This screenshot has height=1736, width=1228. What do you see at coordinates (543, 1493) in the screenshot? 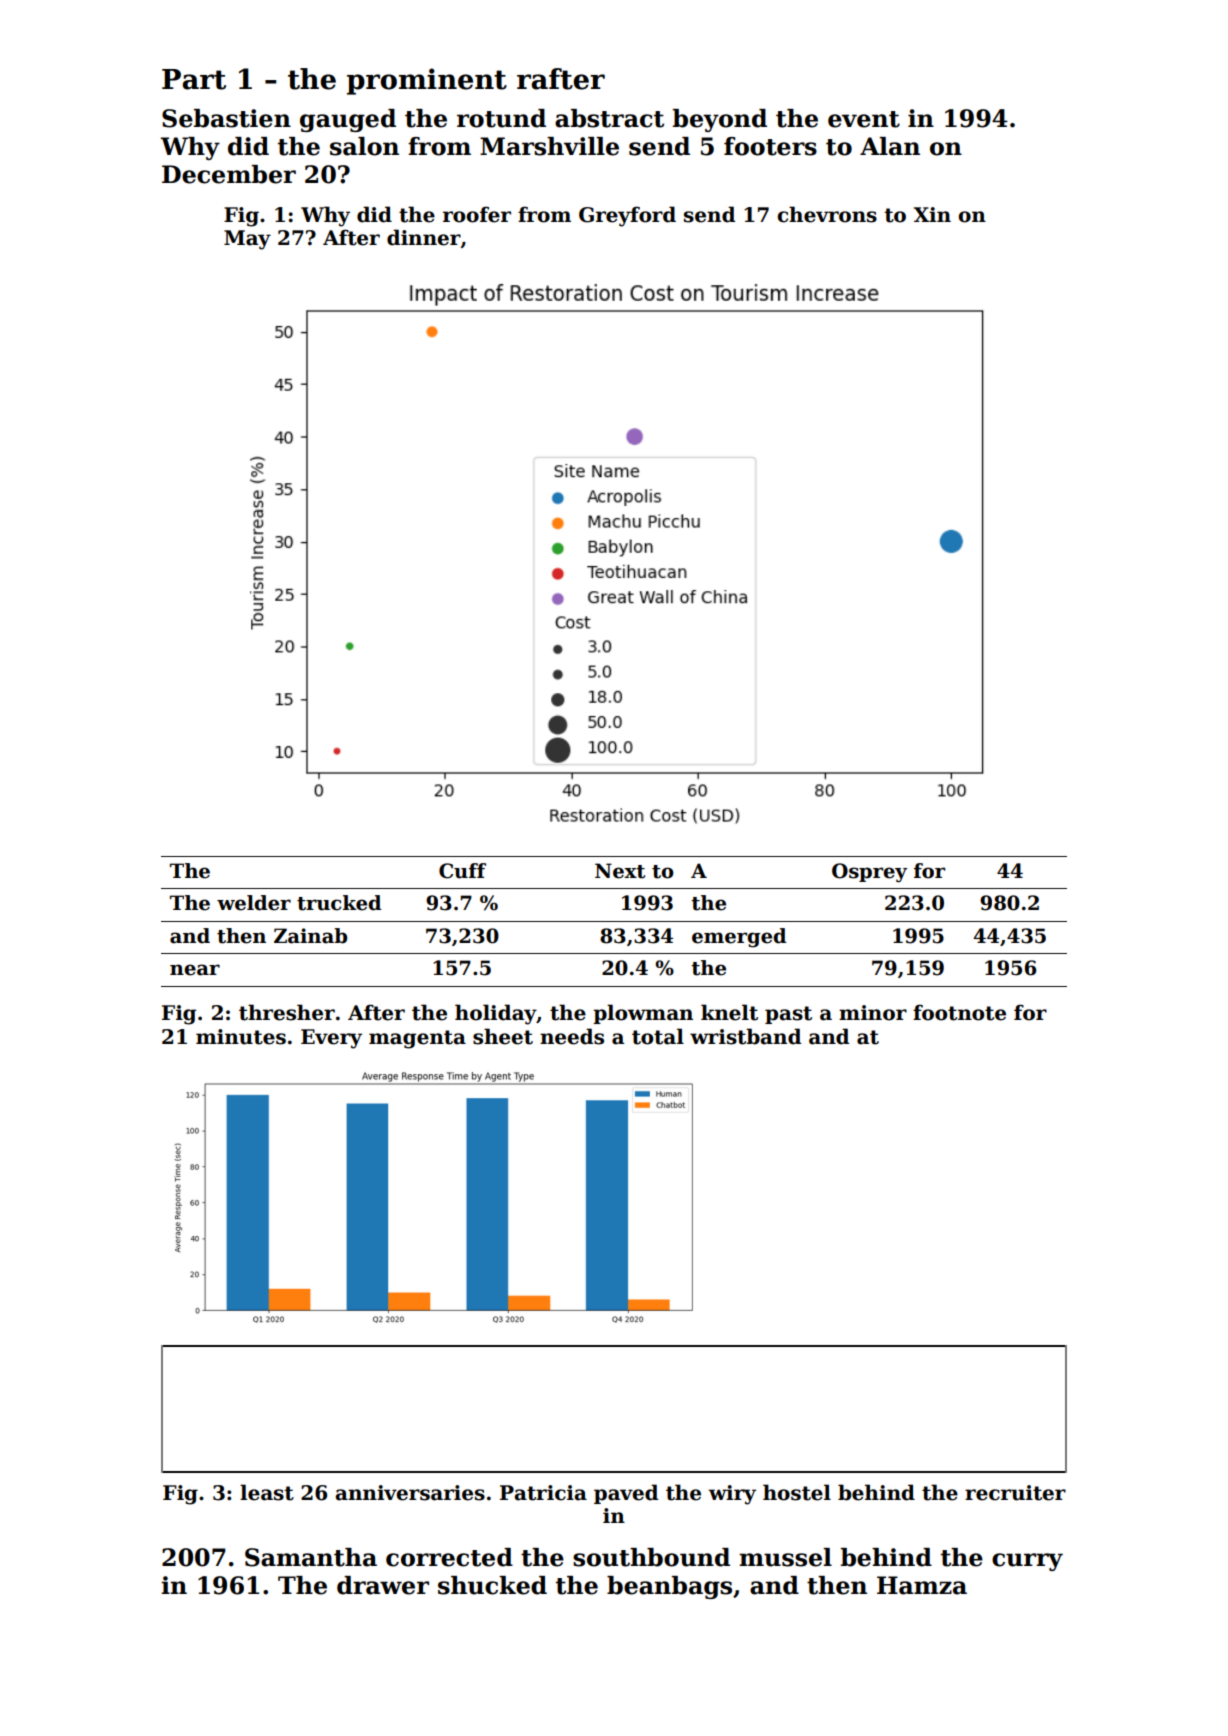
I see `Patricia` at bounding box center [543, 1493].
